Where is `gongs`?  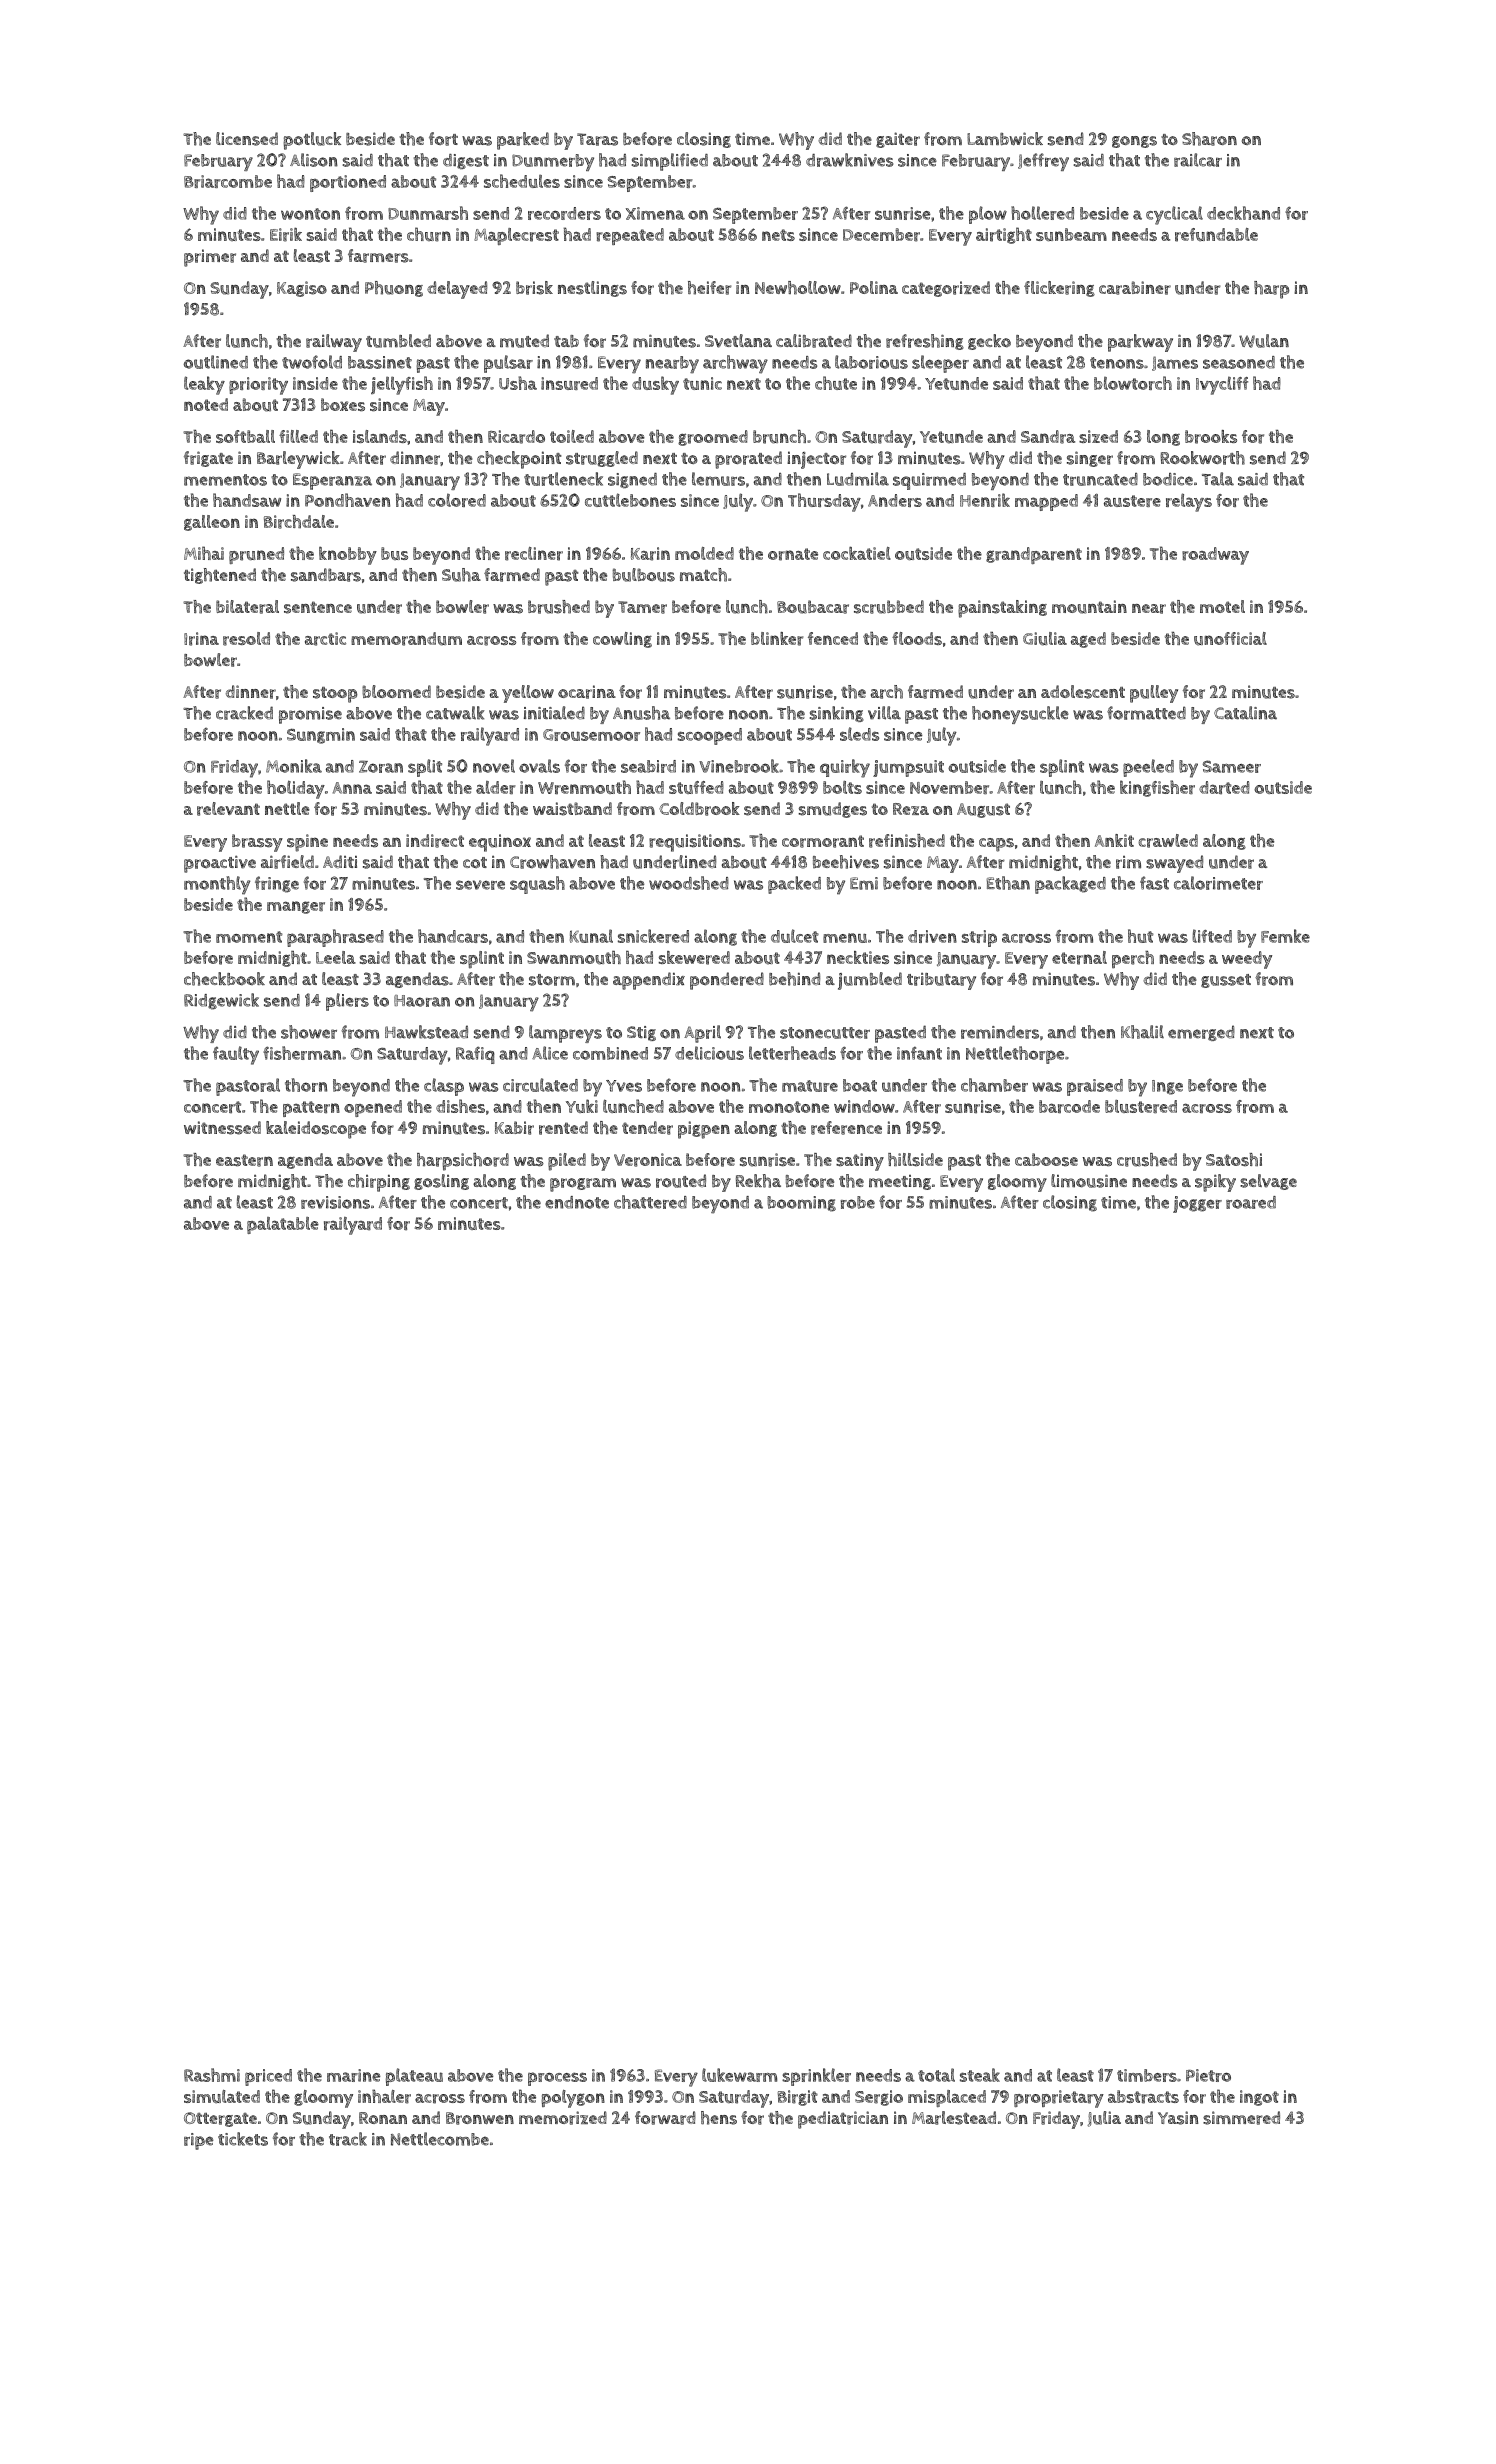 gongs is located at coordinates (1134, 142).
